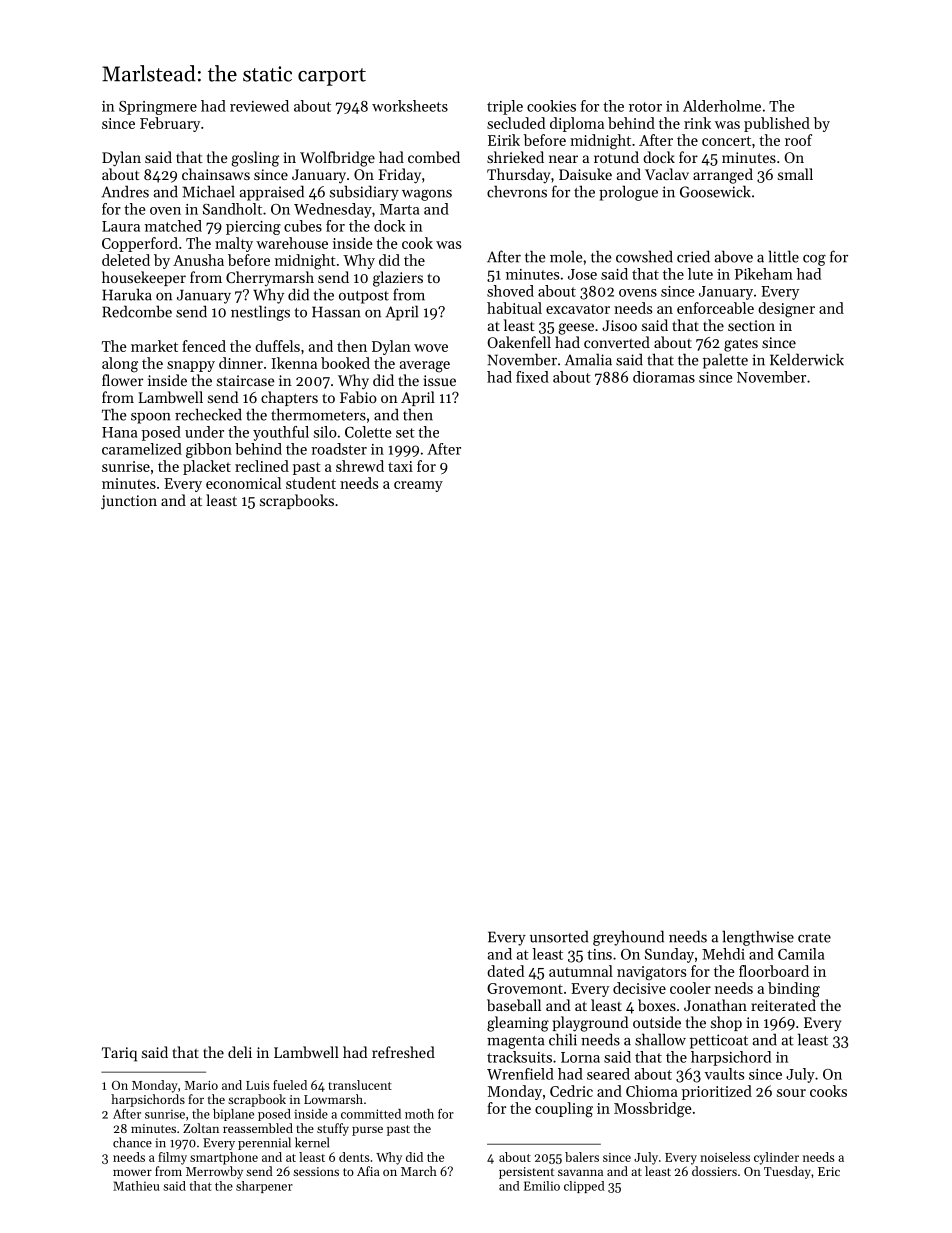 This page has width=952, height=1233. Describe the element at coordinates (339, 449) in the page. I see `roadster` at that location.
